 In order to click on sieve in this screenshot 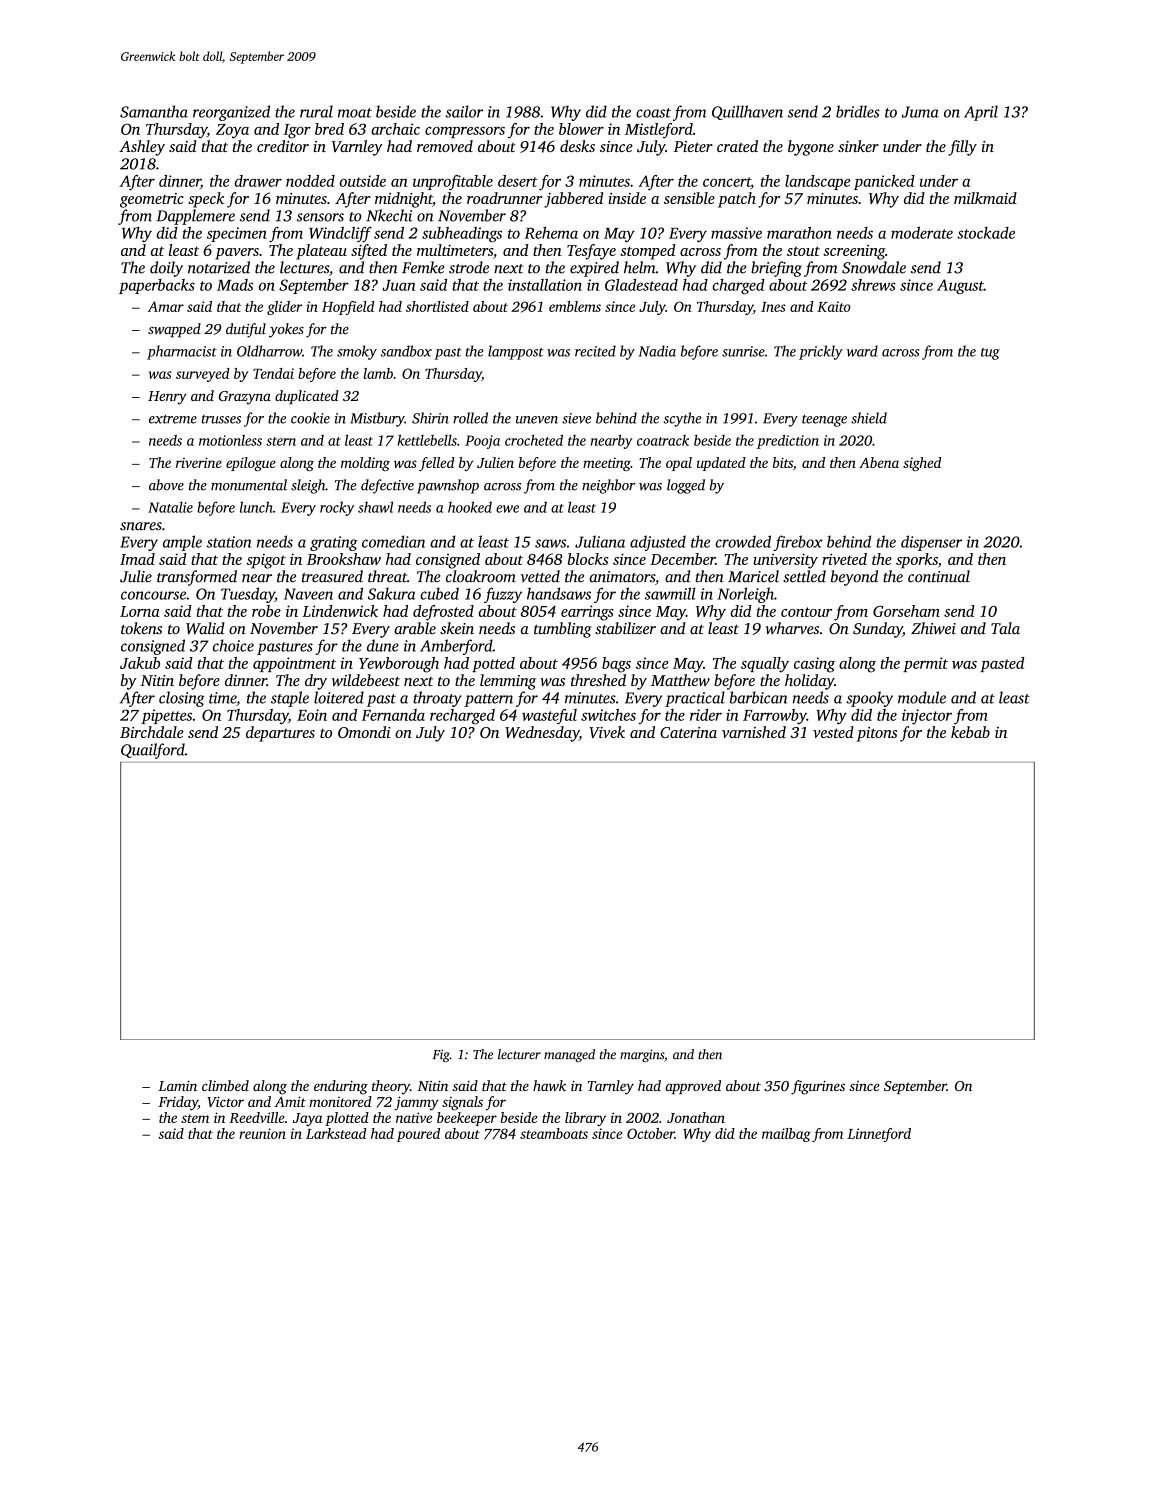, I will do `click(576, 418)`.
